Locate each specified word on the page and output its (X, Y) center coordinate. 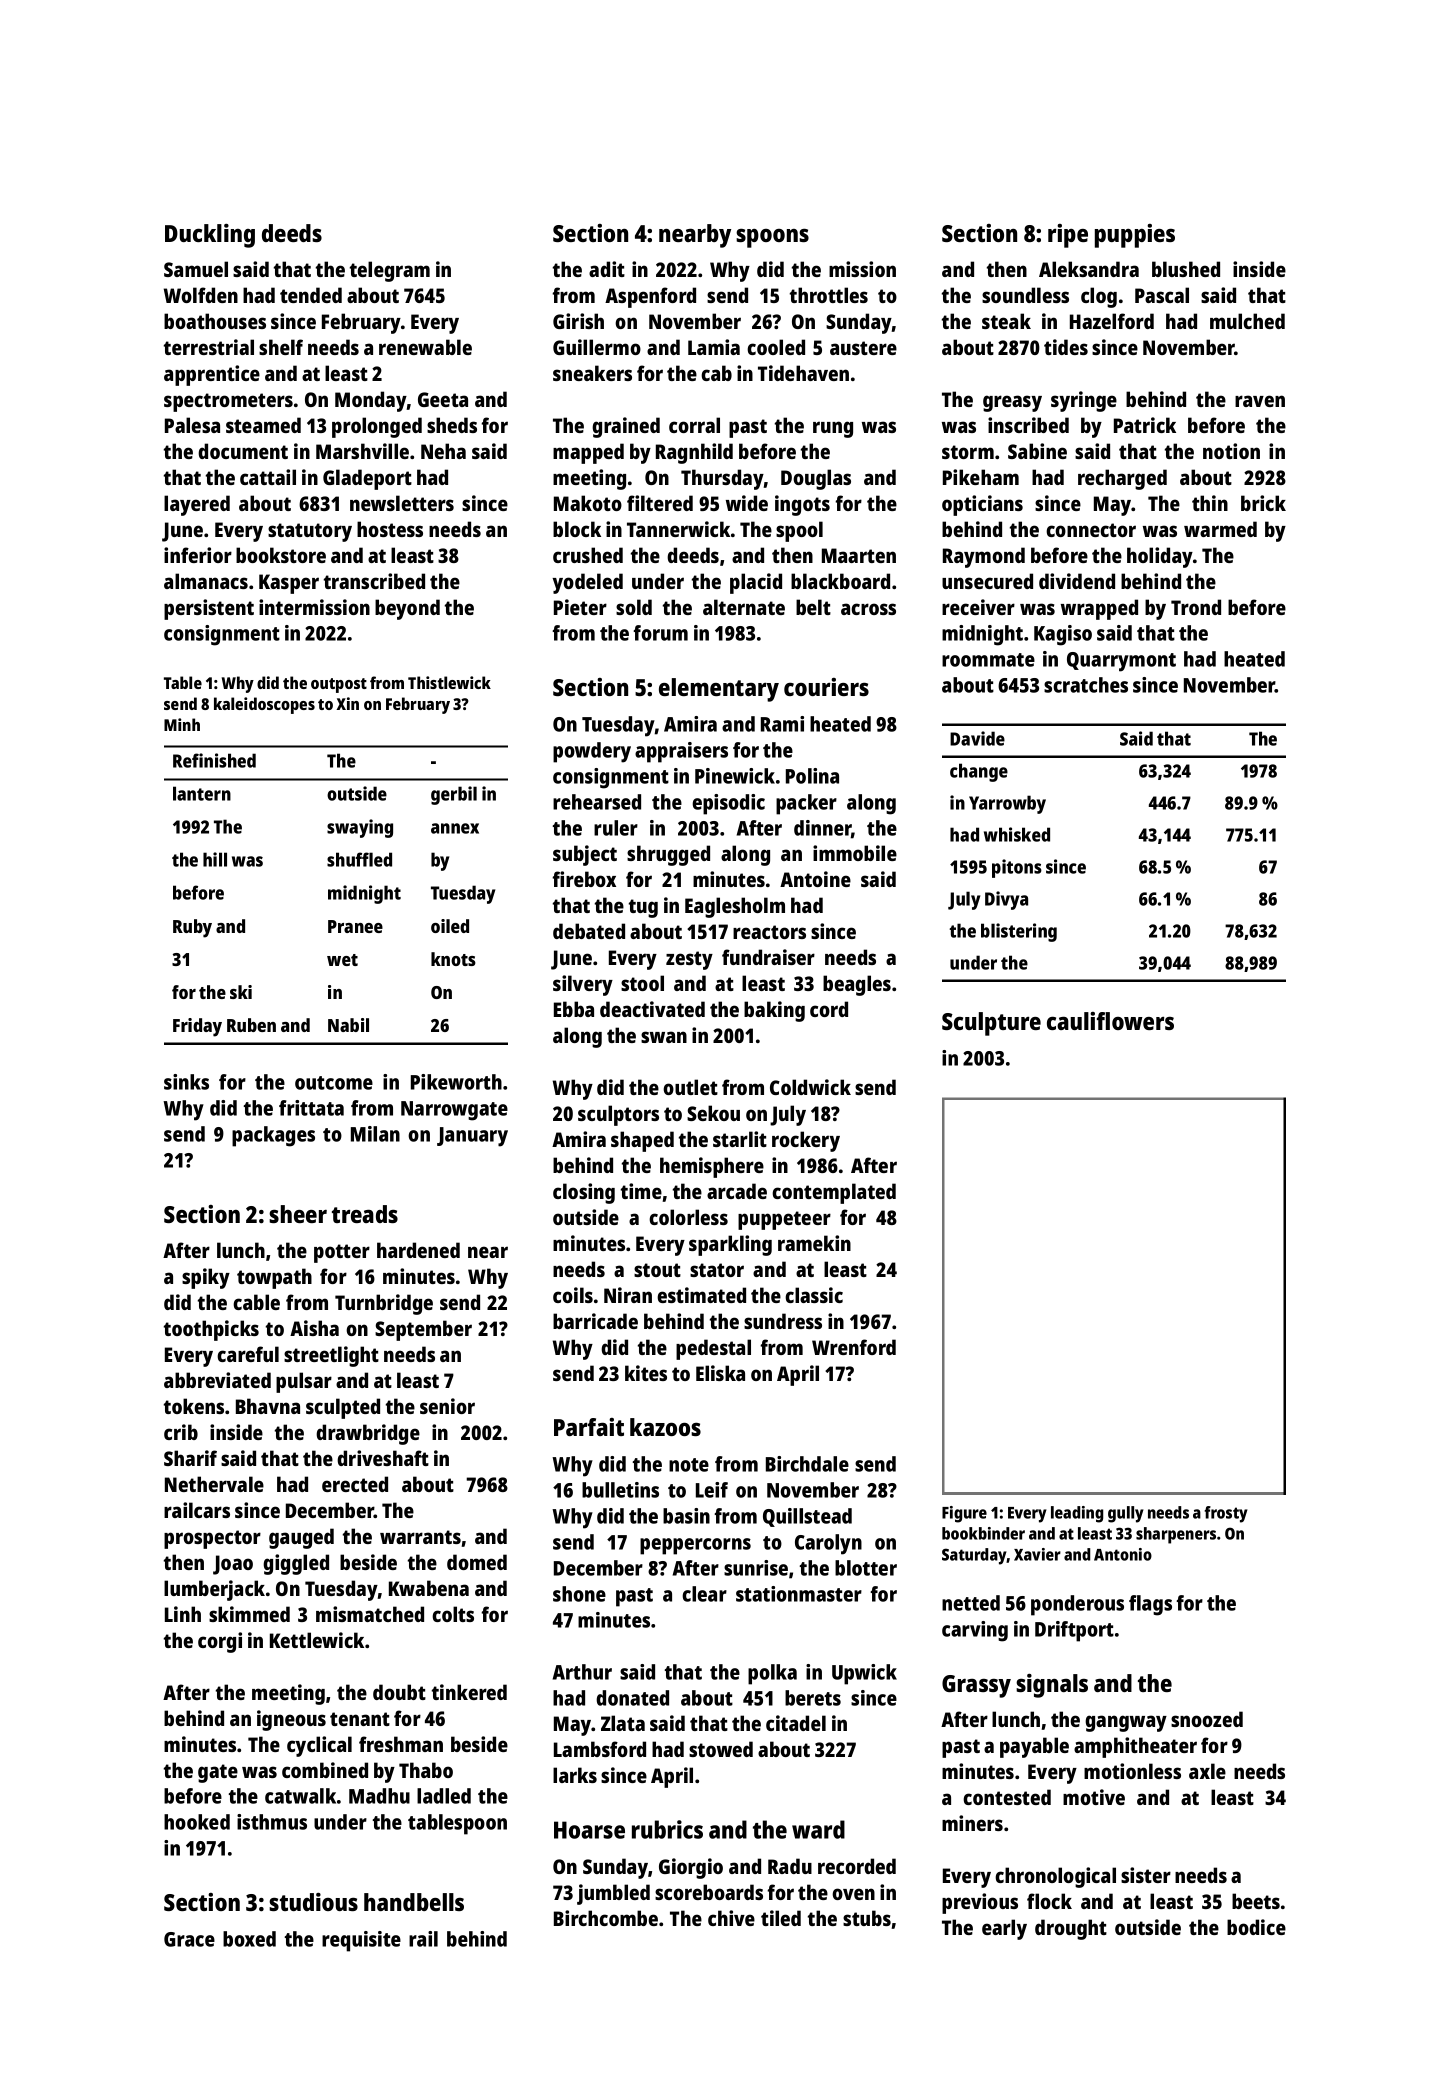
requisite (361, 1941)
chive (731, 1918)
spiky (206, 1278)
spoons (772, 238)
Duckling (210, 236)
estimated (701, 1295)
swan (664, 1037)
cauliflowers (1110, 1021)
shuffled (359, 859)
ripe (1068, 236)
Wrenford (854, 1347)
